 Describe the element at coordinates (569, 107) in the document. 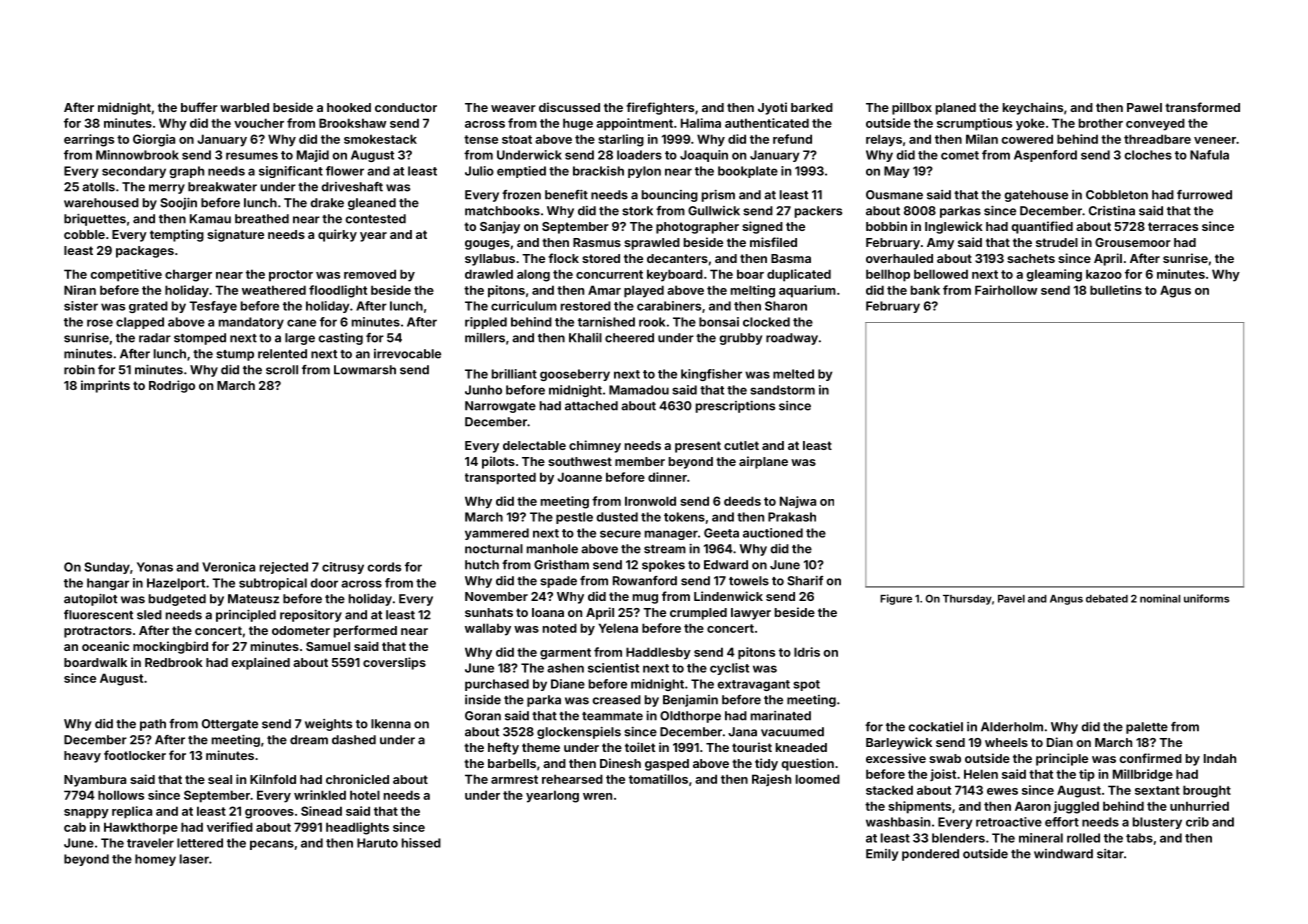

I see `discussed` at that location.
